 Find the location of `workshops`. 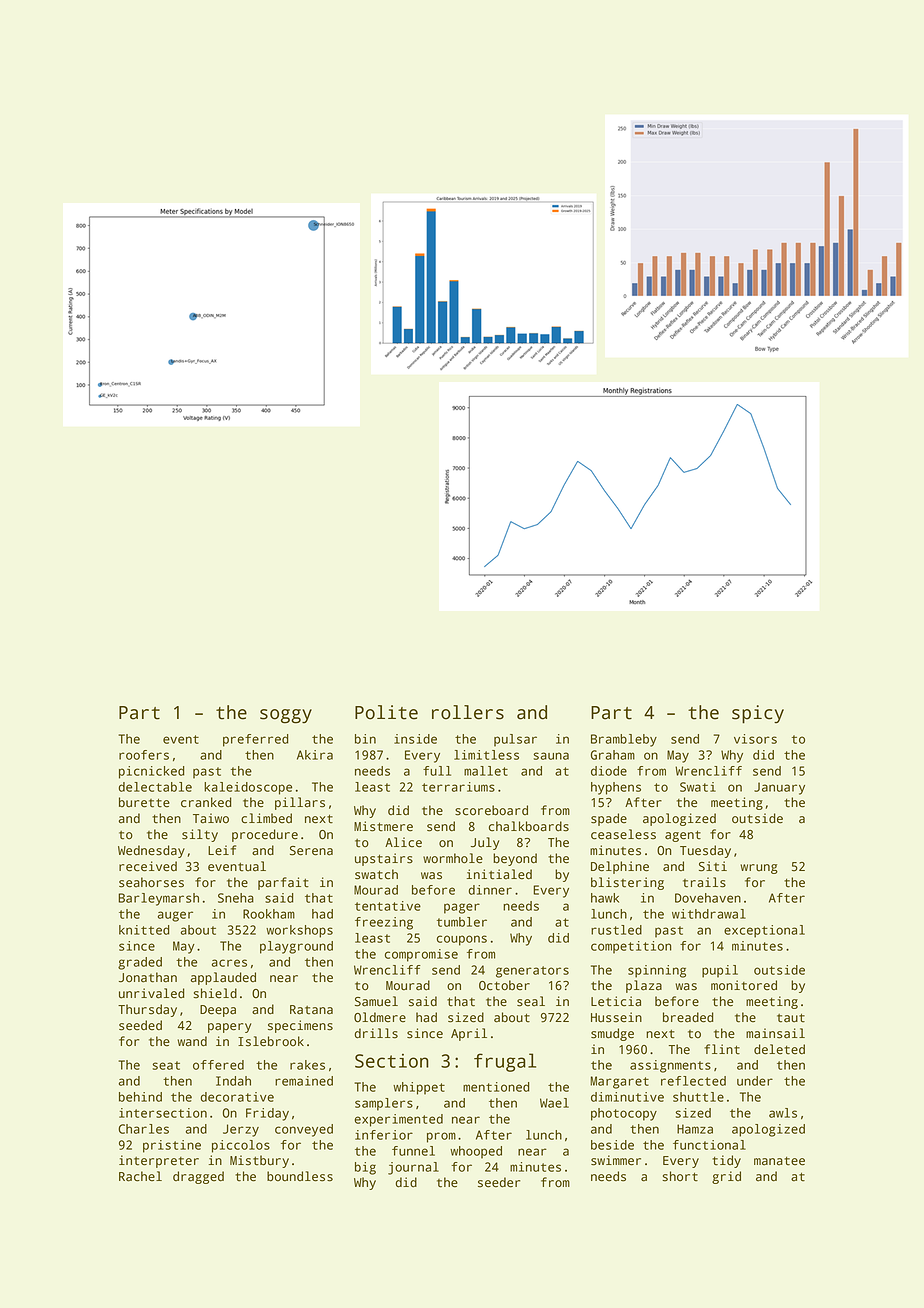

workshops is located at coordinates (299, 931).
